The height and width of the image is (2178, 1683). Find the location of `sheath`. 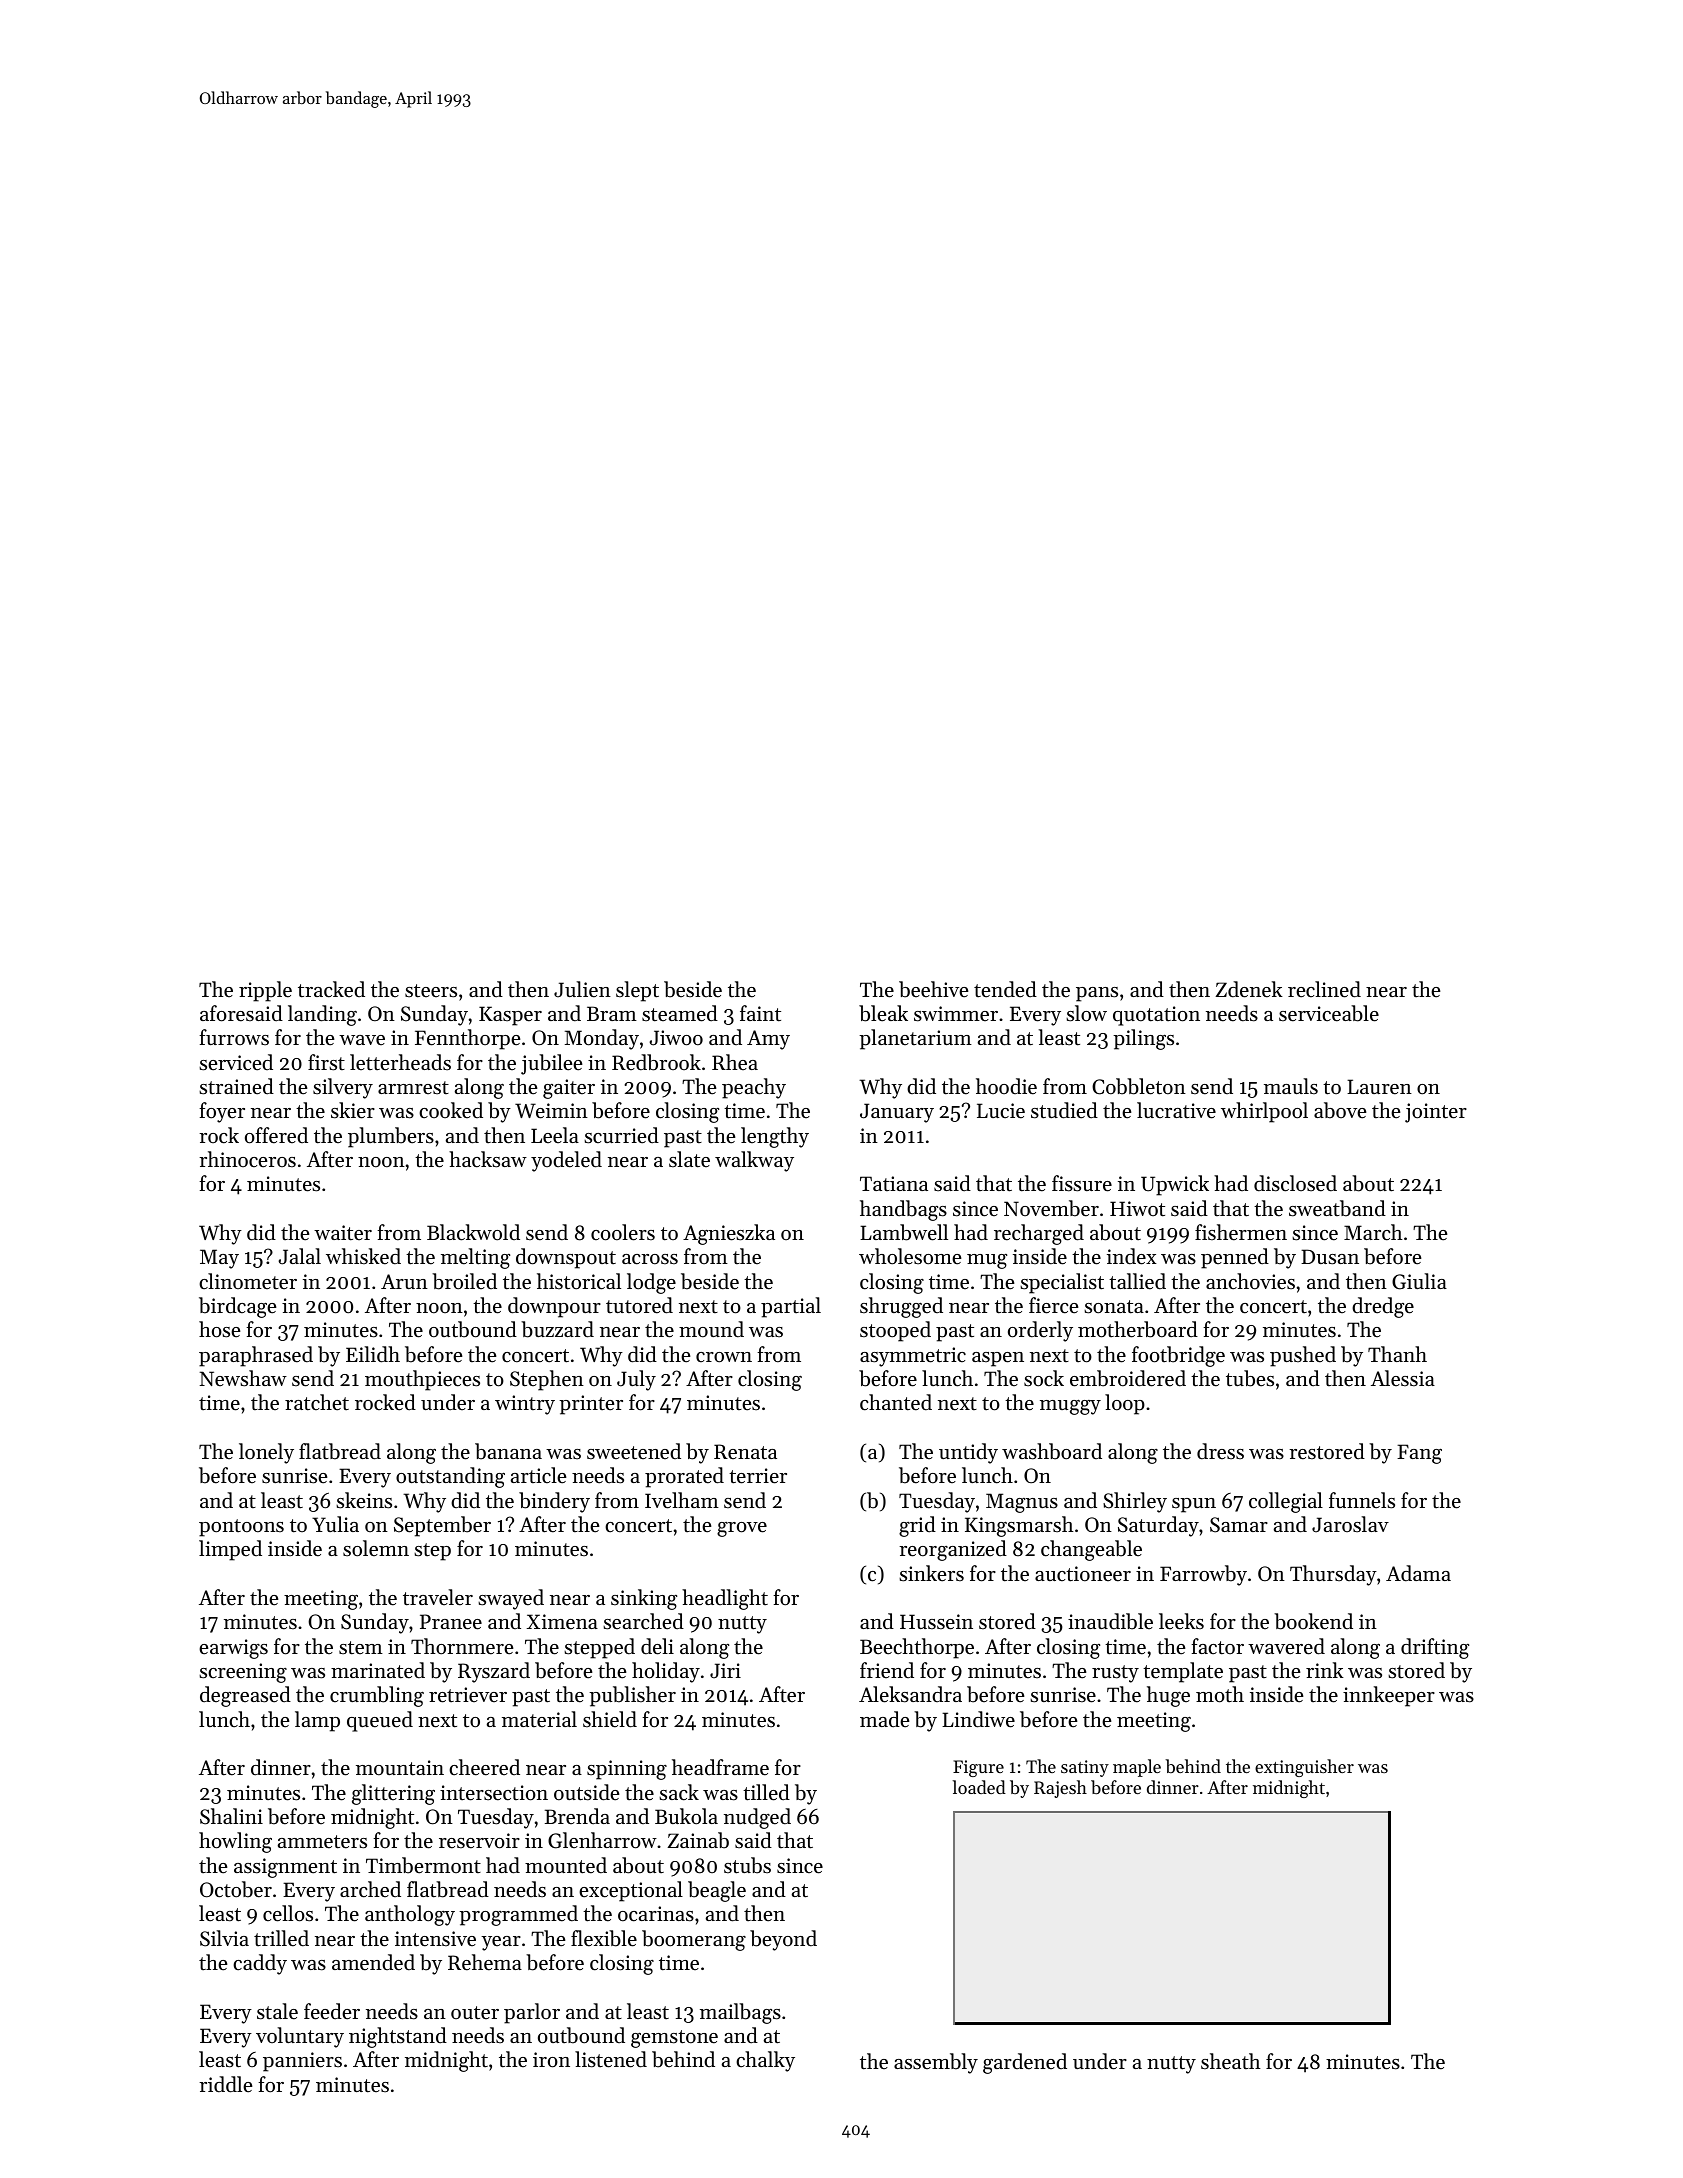

sheath is located at coordinates (1231, 2061).
